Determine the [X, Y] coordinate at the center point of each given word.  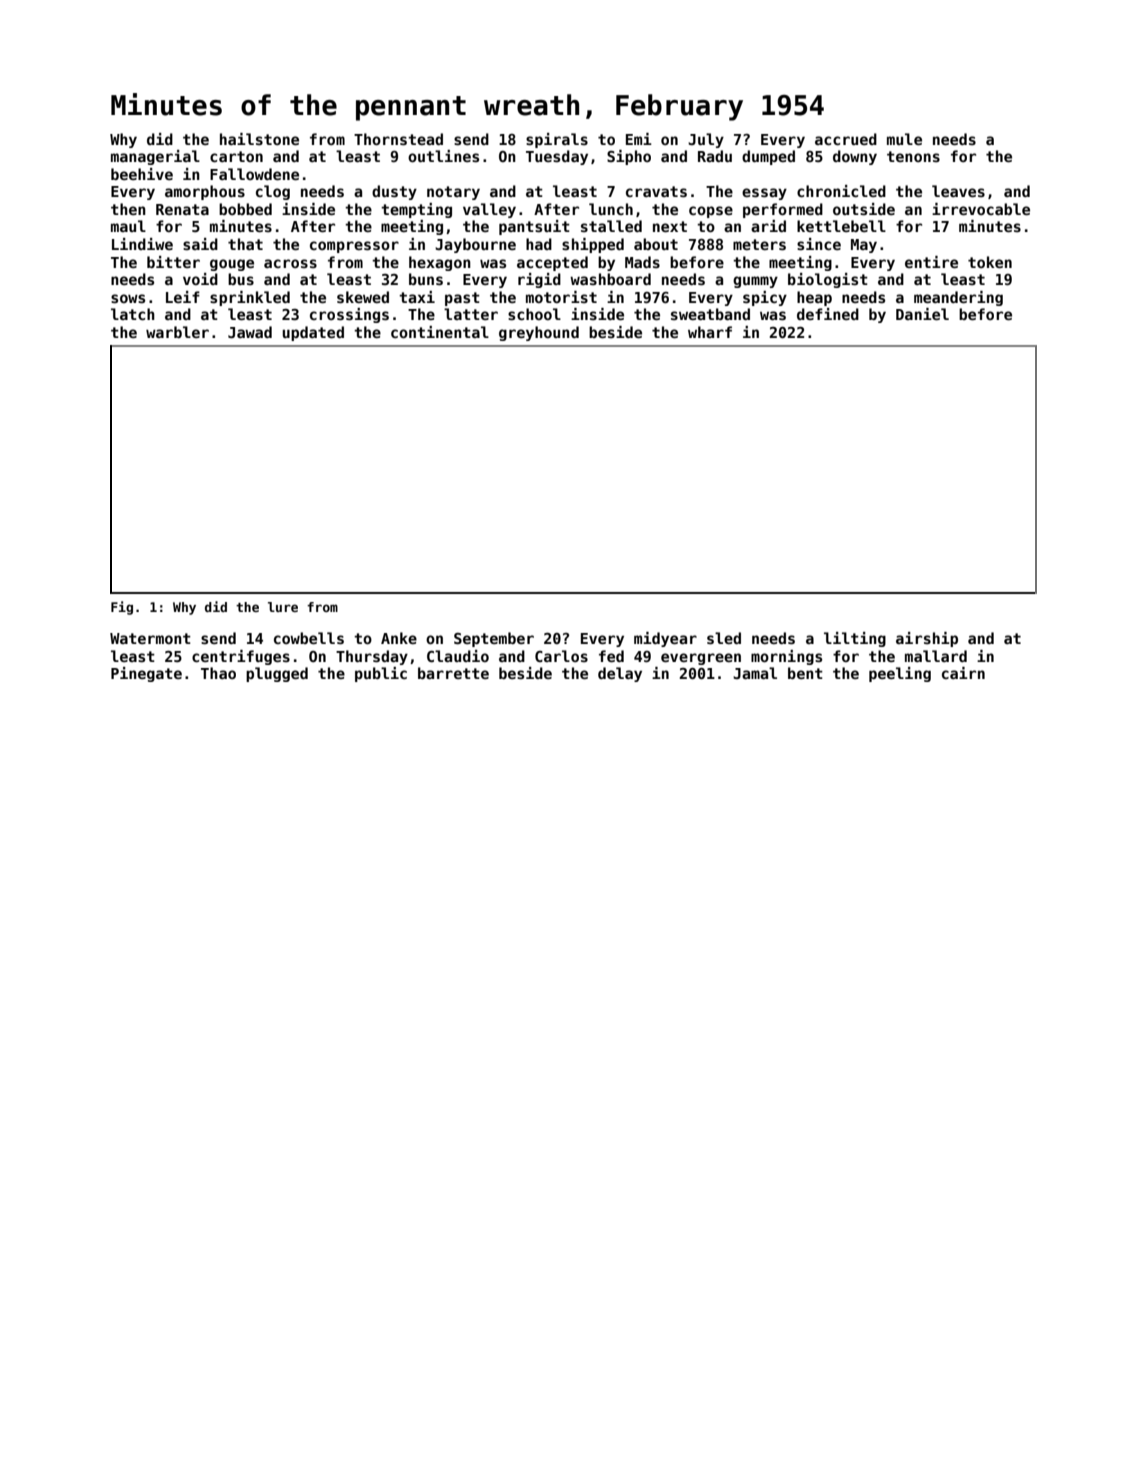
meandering [958, 298]
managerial [155, 157]
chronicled [841, 191]
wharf [710, 332]
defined [828, 314]
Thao [218, 673]
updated [313, 333]
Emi [639, 139]
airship [927, 639]
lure [283, 607]
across [290, 263]
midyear [665, 639]
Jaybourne [475, 245]
